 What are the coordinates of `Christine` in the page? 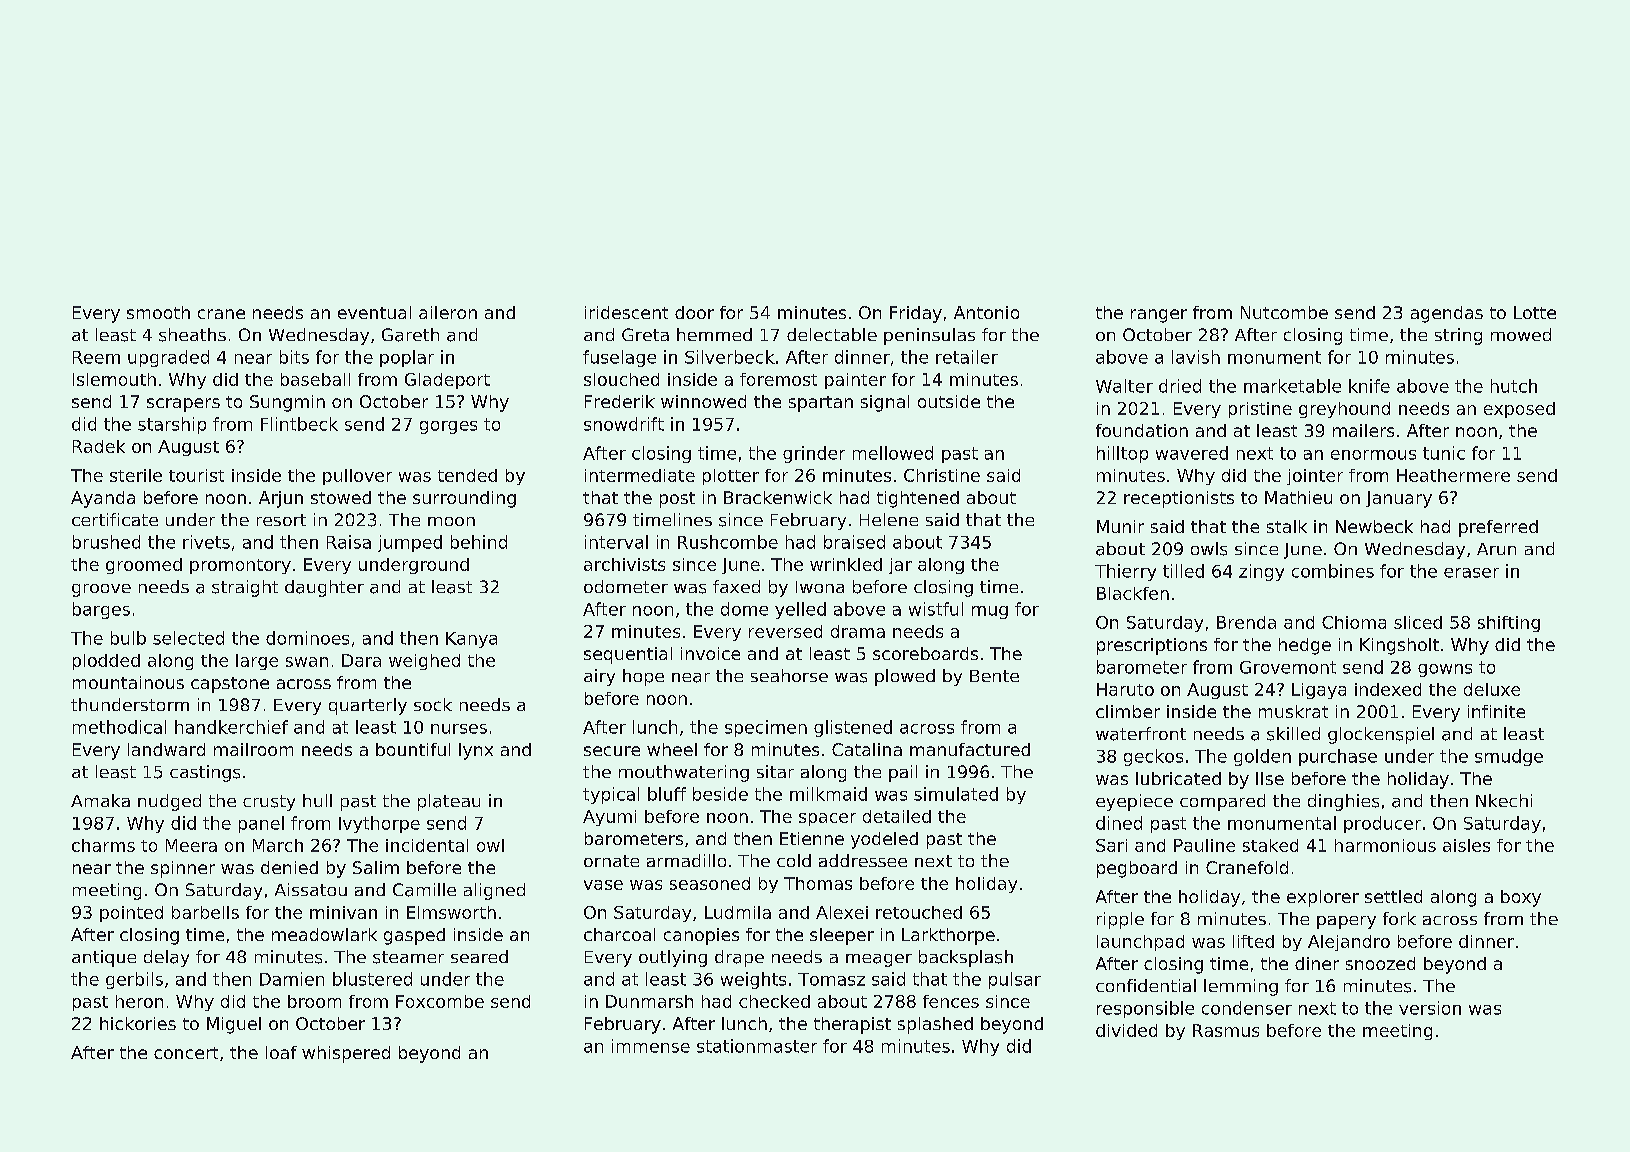 It's located at (942, 475).
